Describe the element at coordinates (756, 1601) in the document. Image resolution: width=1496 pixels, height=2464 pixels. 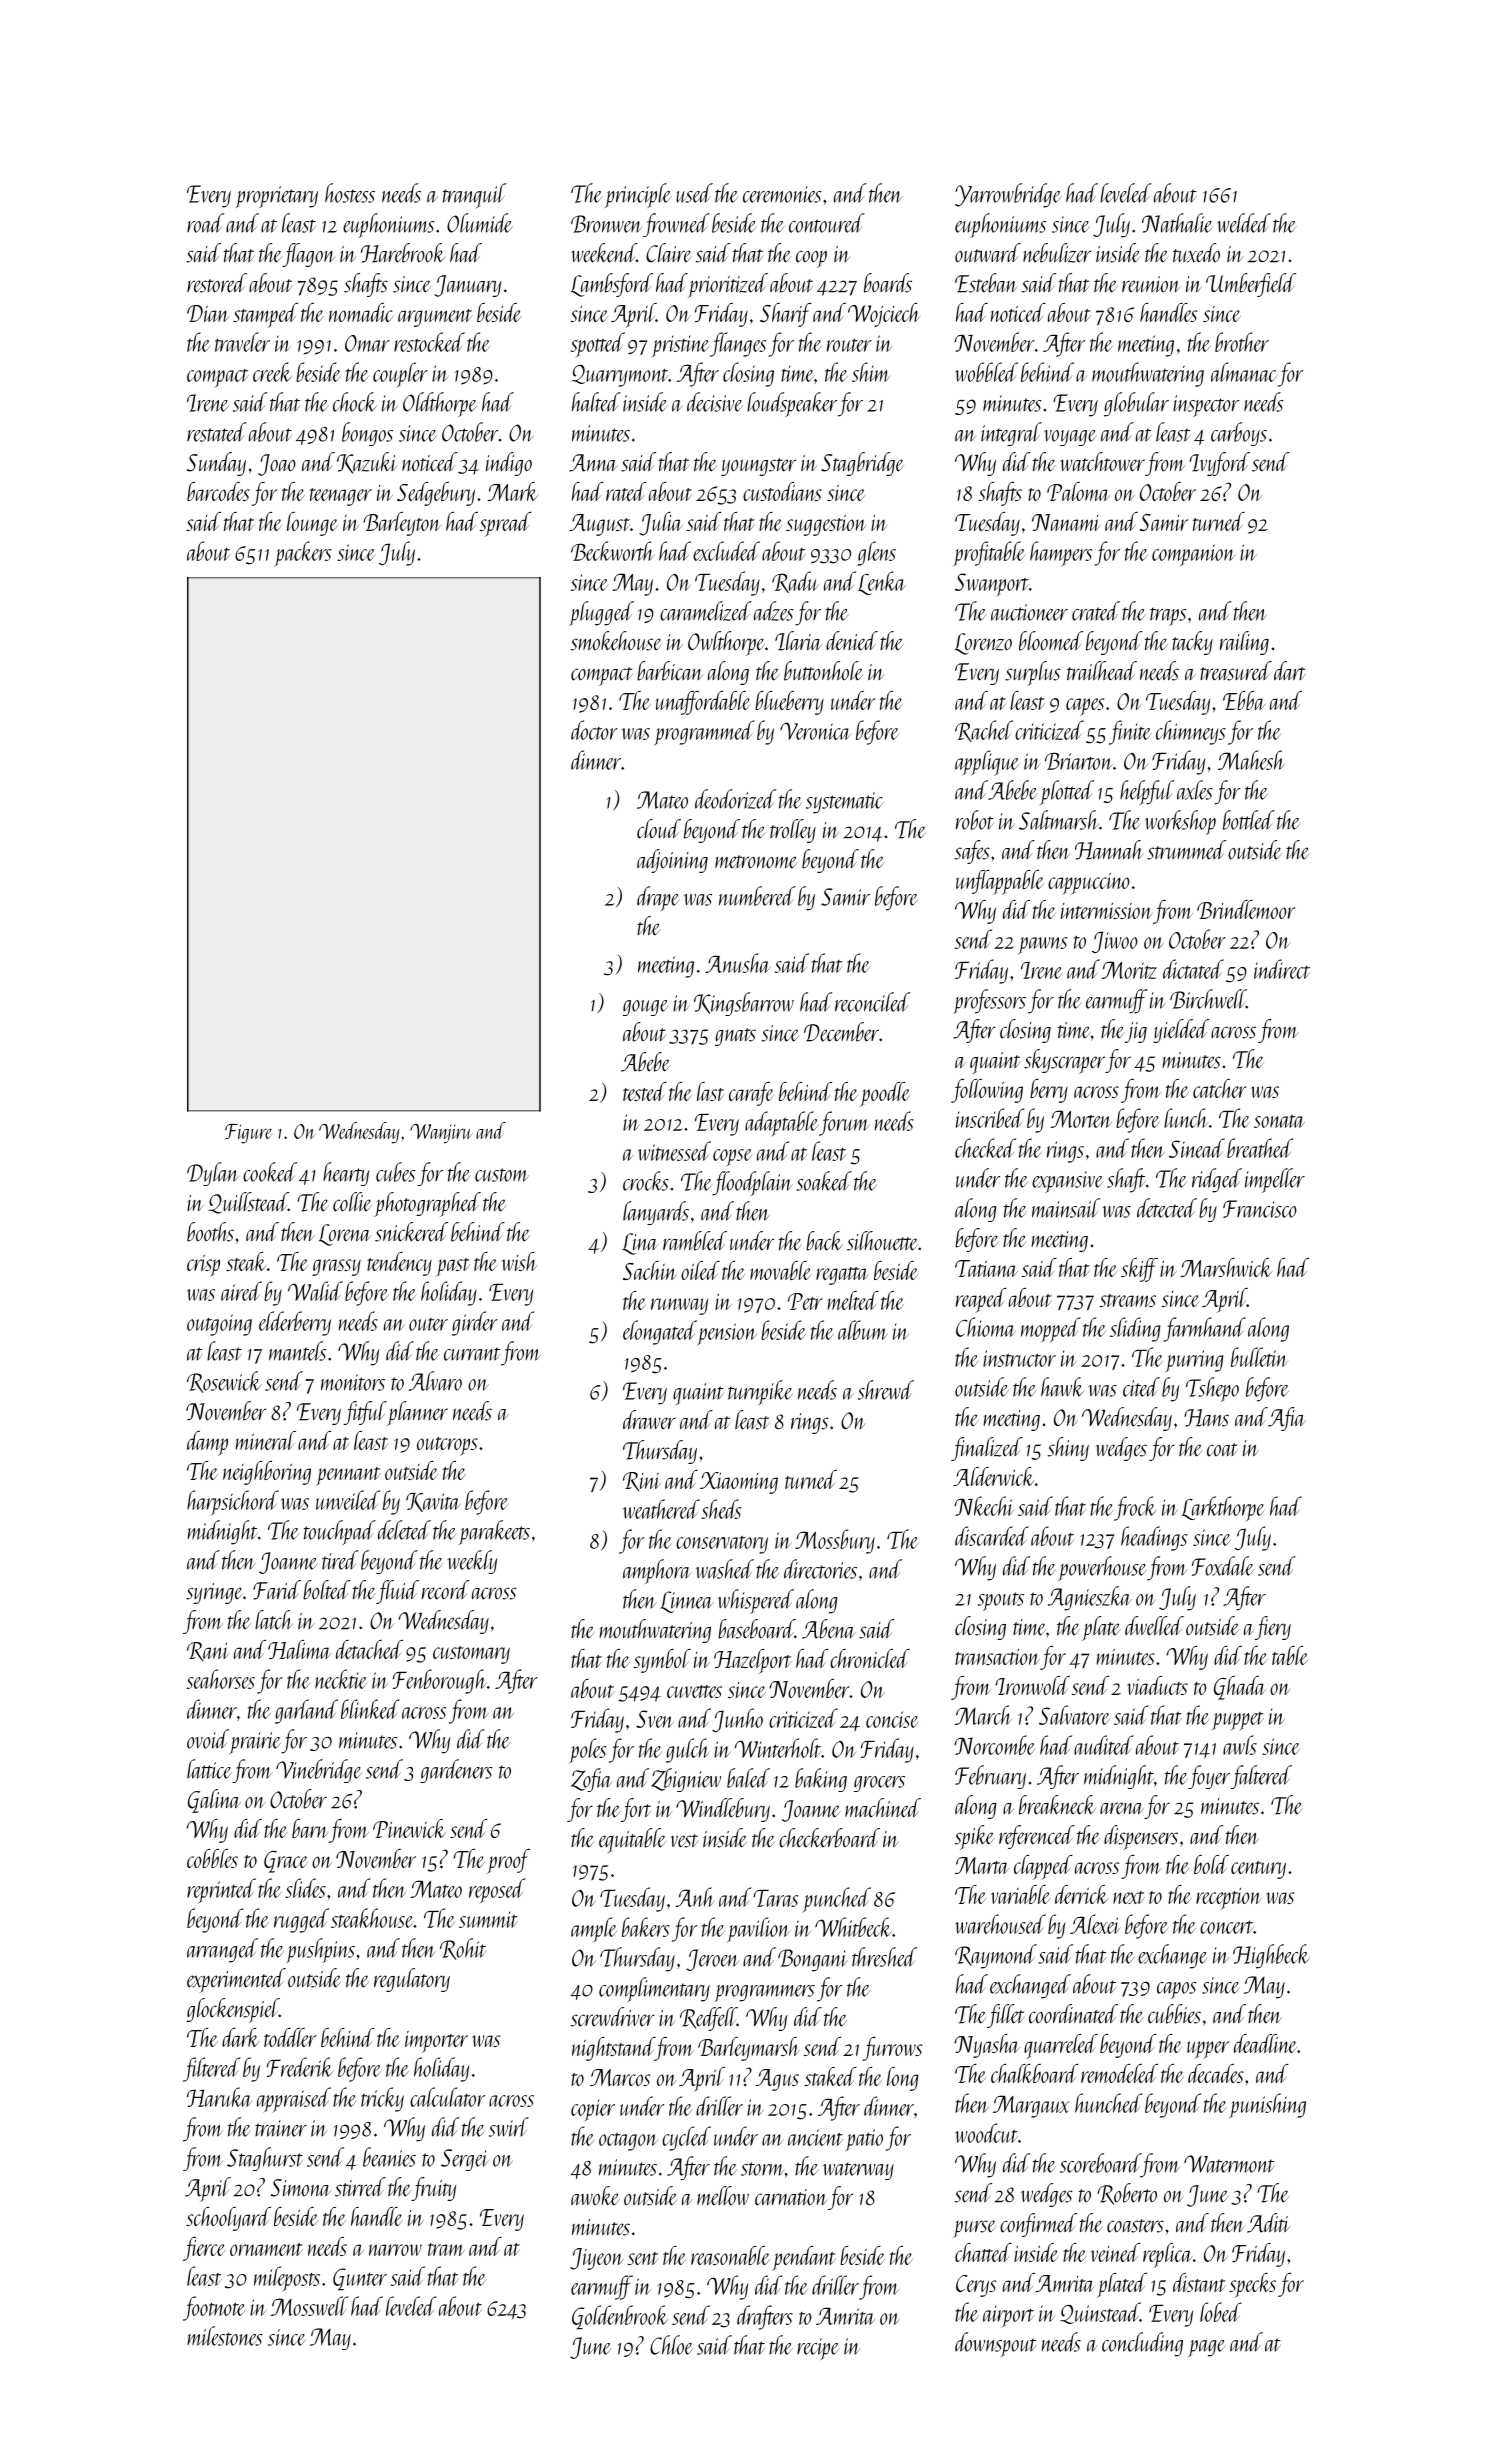
I see `whispered` at that location.
